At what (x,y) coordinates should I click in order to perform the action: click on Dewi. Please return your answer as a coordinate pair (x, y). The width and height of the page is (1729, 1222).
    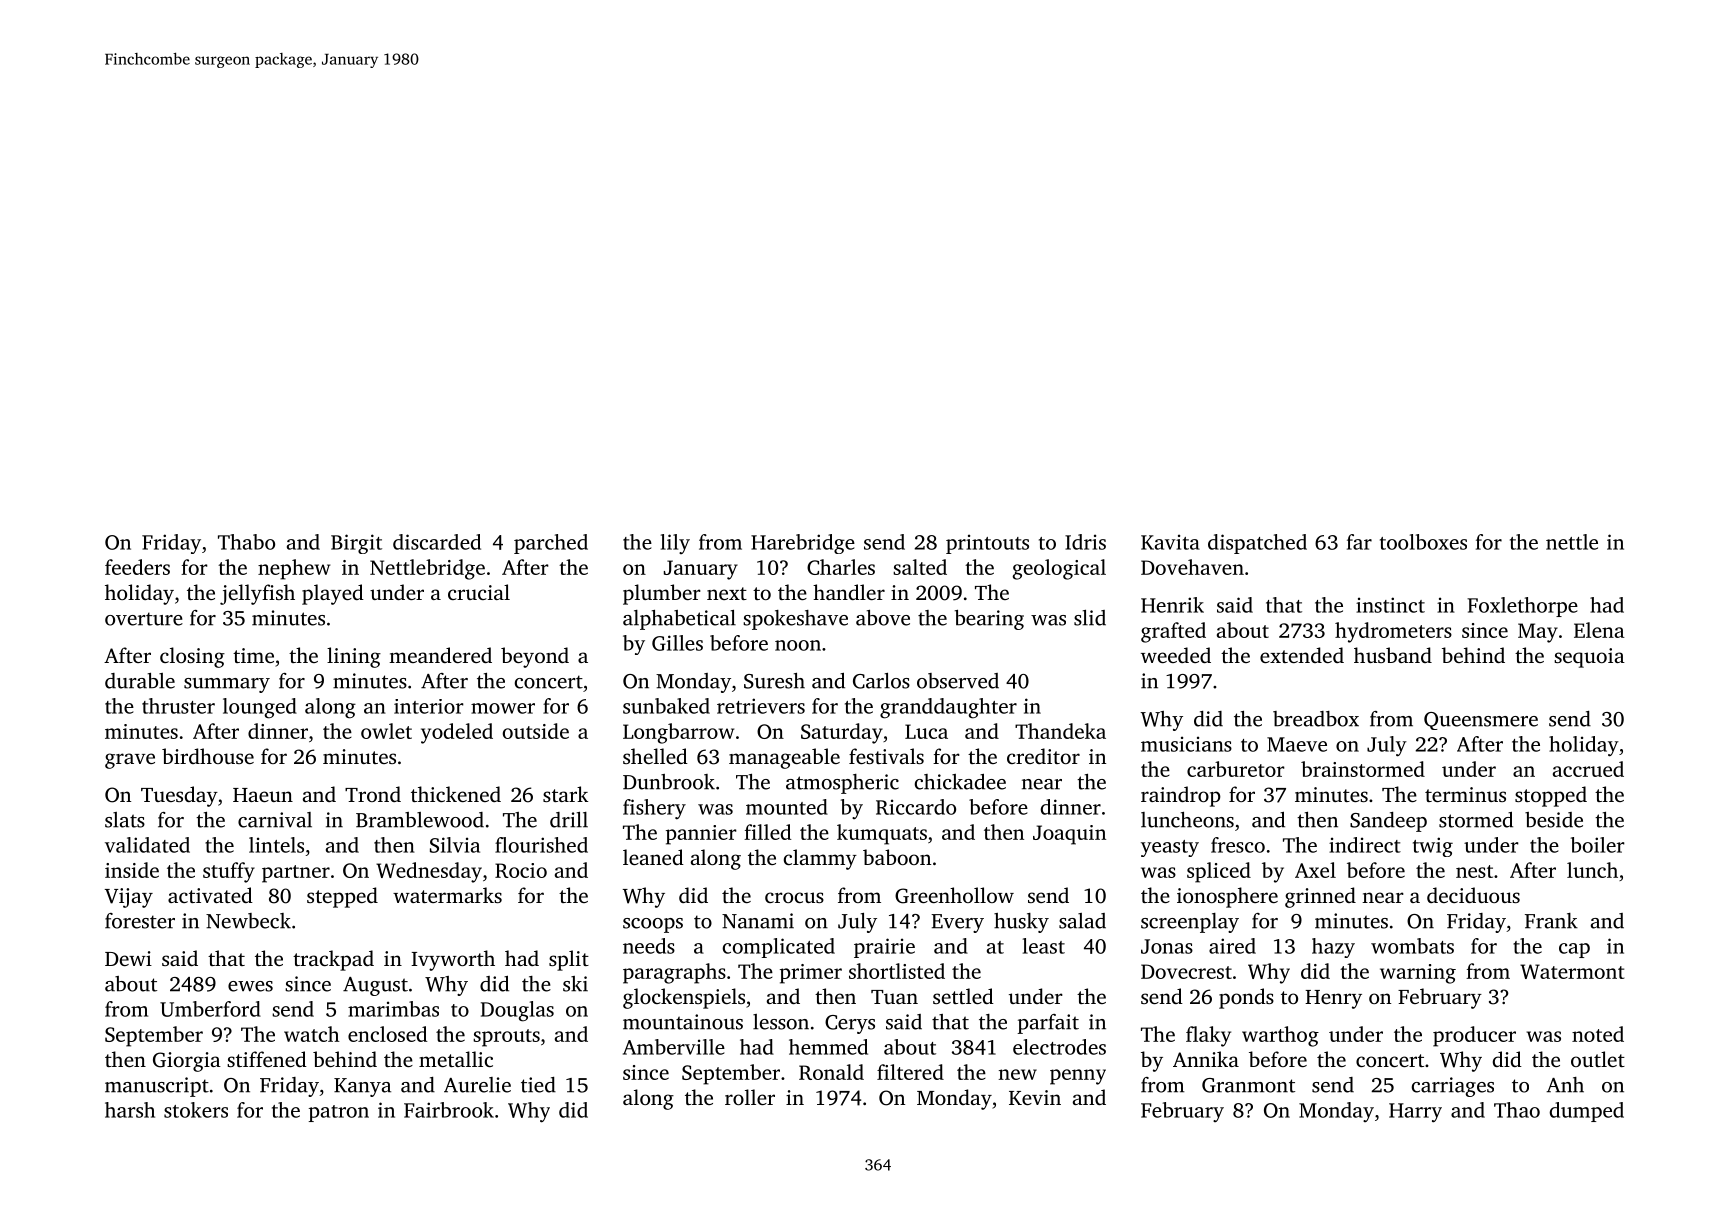
    Looking at the image, I should click on (128, 958).
